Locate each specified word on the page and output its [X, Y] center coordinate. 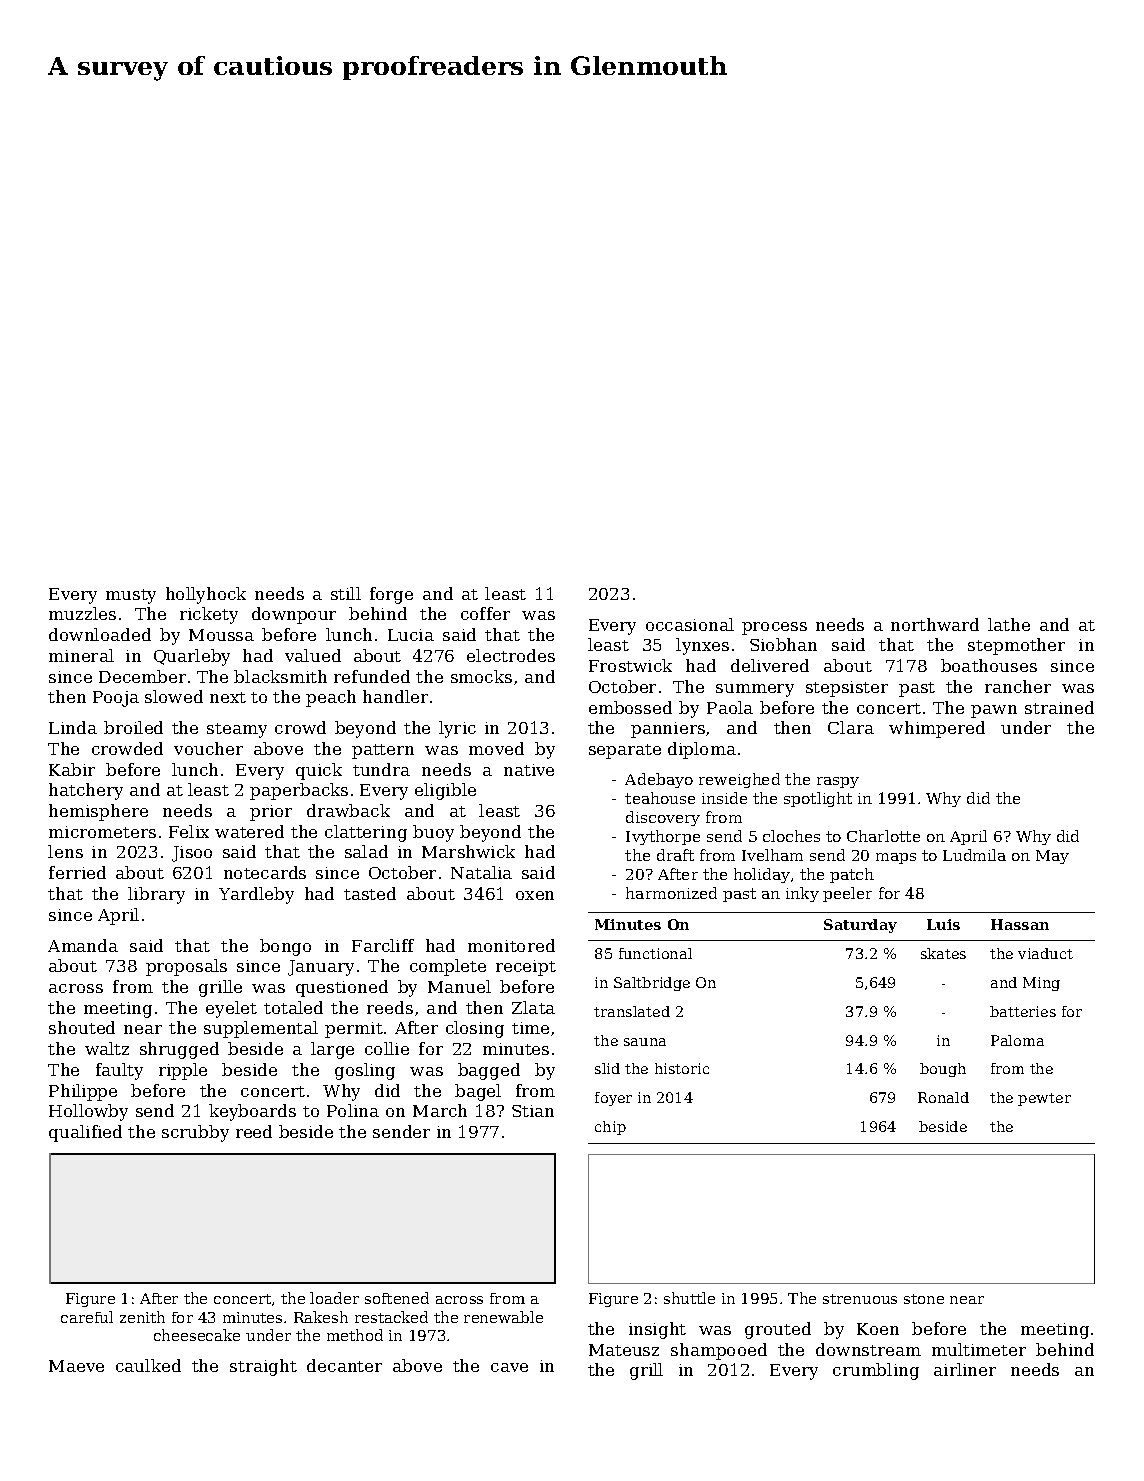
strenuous [860, 1299]
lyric [457, 729]
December [142, 676]
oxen [535, 895]
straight [263, 1367]
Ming [1041, 984]
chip [610, 1128]
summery [755, 690]
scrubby [195, 1133]
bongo [285, 947]
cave [509, 1367]
